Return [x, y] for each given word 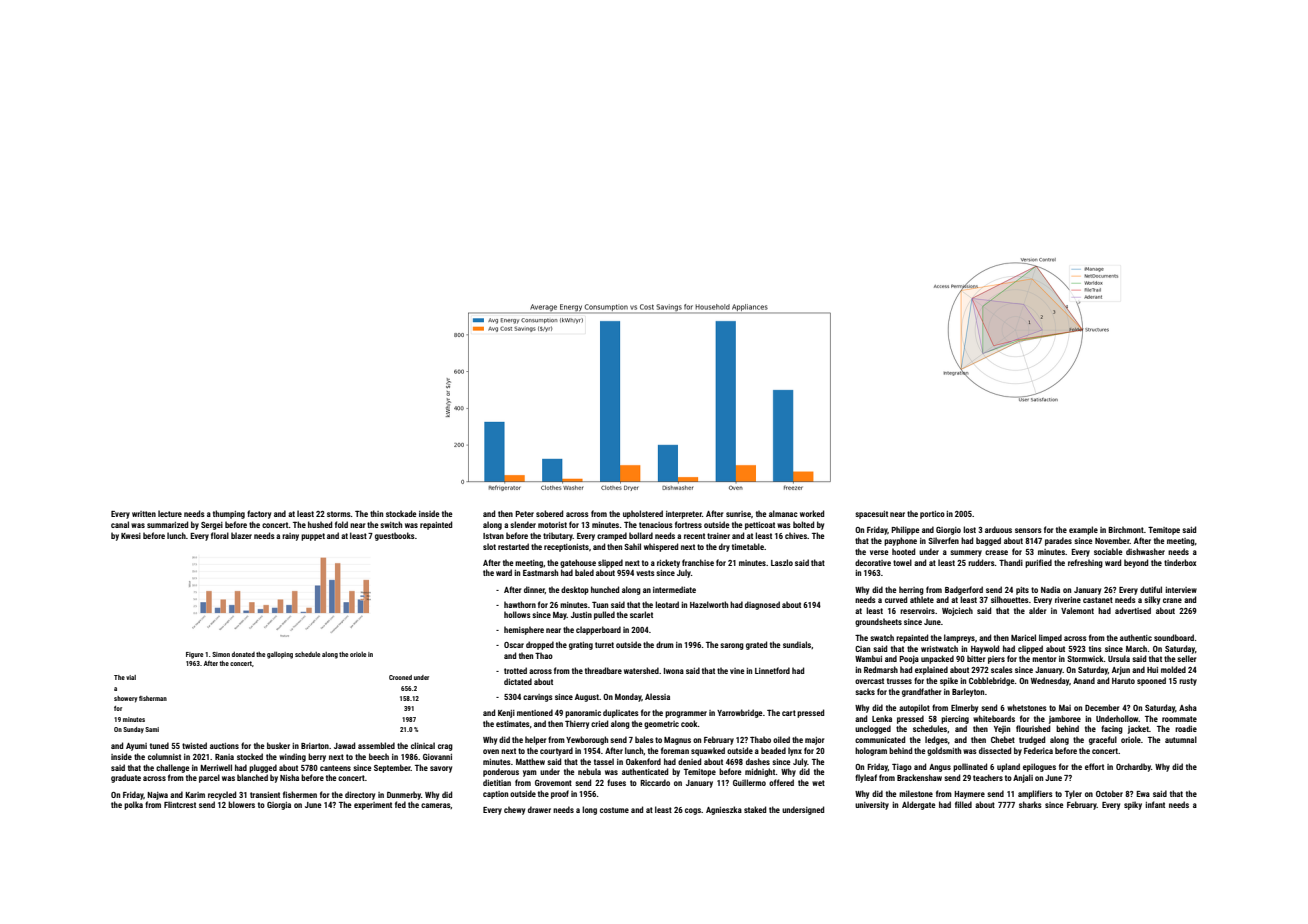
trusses [899, 681]
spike [949, 681]
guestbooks [395, 536]
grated [756, 645]
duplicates [621, 713]
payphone [900, 541]
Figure [194, 655]
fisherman [153, 698]
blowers [241, 804]
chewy [514, 810]
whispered [661, 547]
